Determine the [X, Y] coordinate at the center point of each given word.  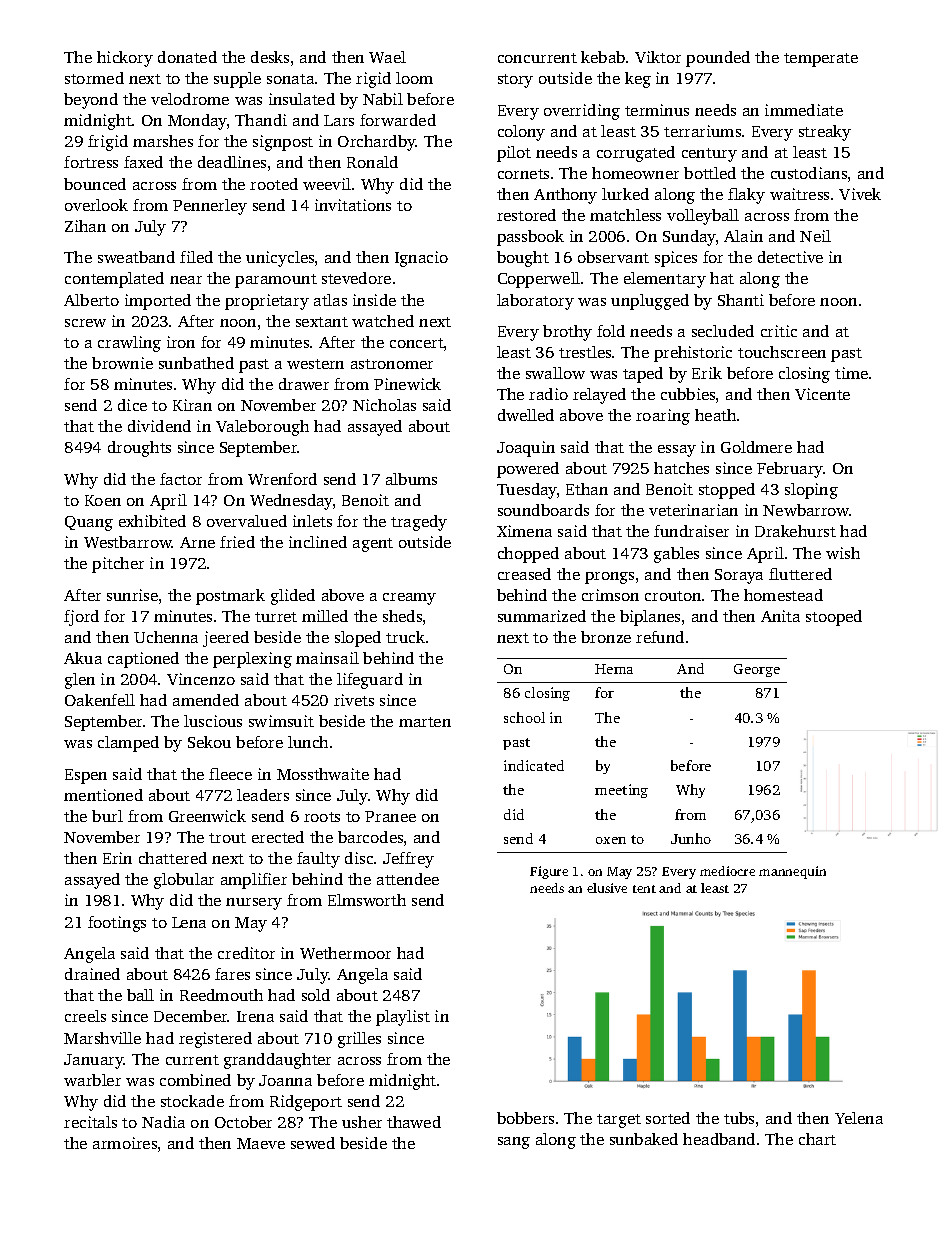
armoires [125, 1143]
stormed [94, 78]
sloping [811, 491]
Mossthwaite [323, 774]
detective [790, 257]
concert [417, 343]
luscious [213, 721]
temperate [821, 60]
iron [181, 342]
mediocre [727, 871]
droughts [139, 449]
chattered [173, 858]
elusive [607, 888]
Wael [387, 57]
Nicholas [384, 405]
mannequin [792, 872]
